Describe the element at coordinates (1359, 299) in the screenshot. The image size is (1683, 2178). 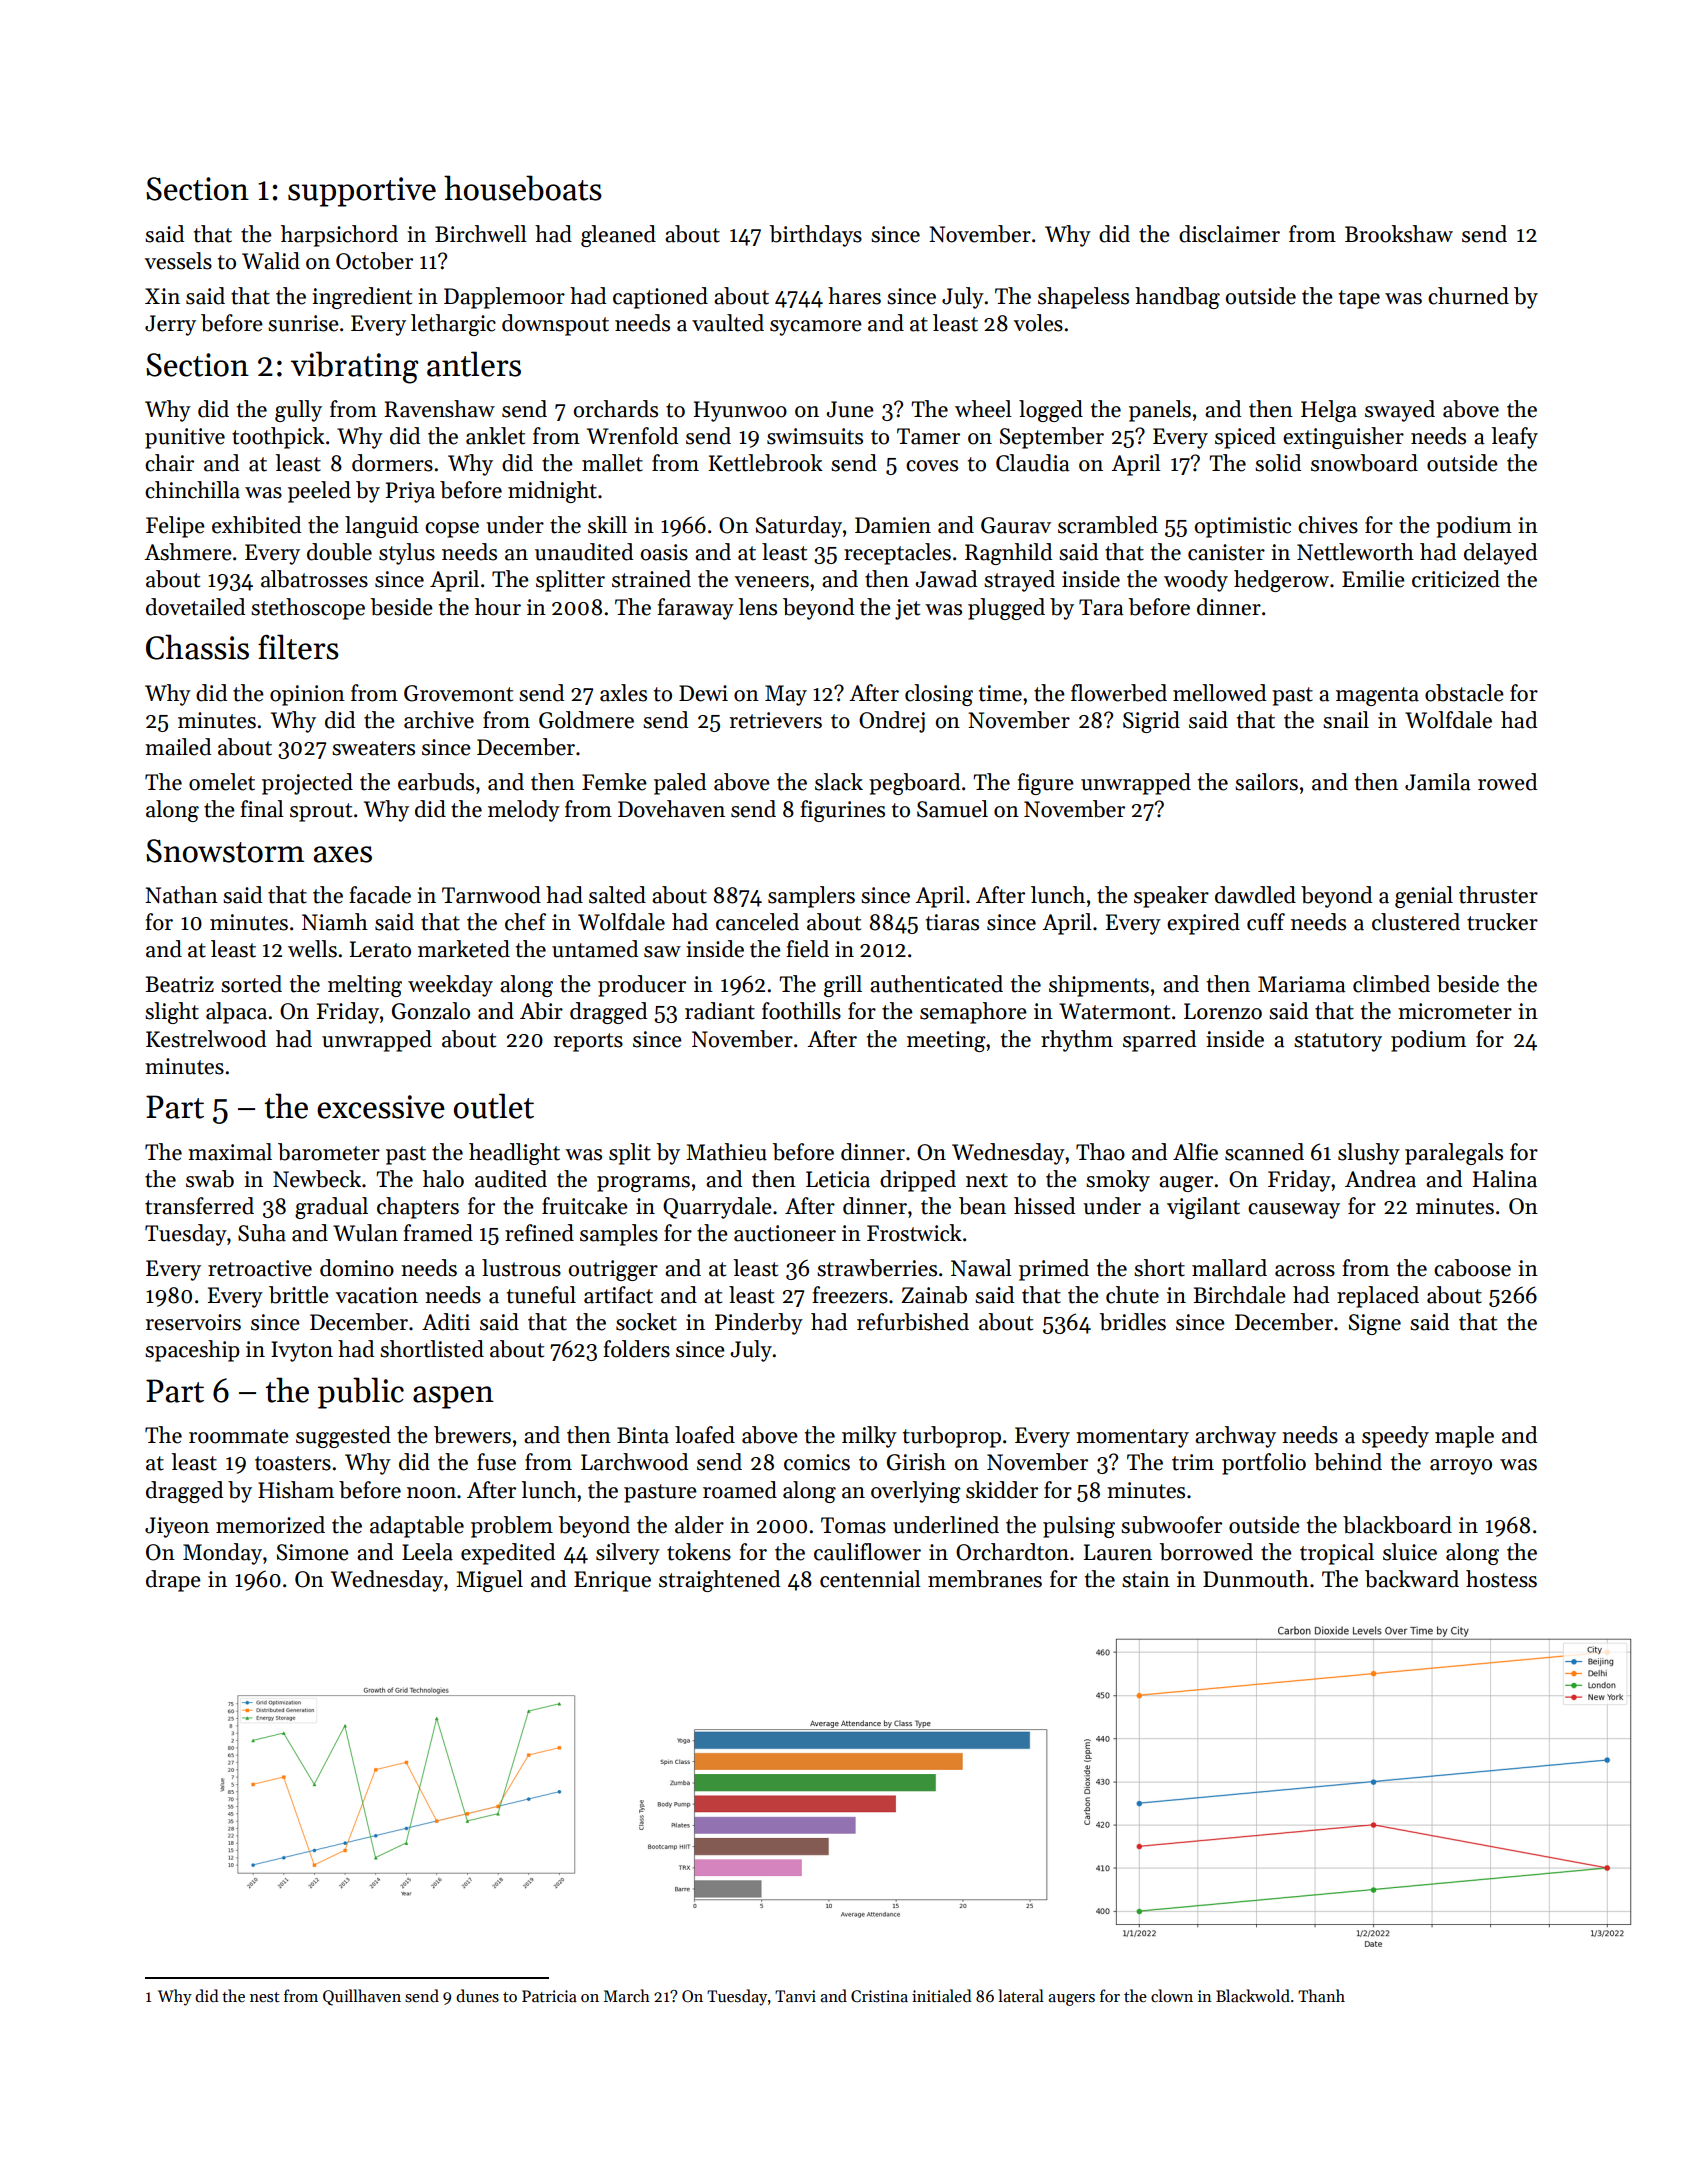
I see `tape` at that location.
